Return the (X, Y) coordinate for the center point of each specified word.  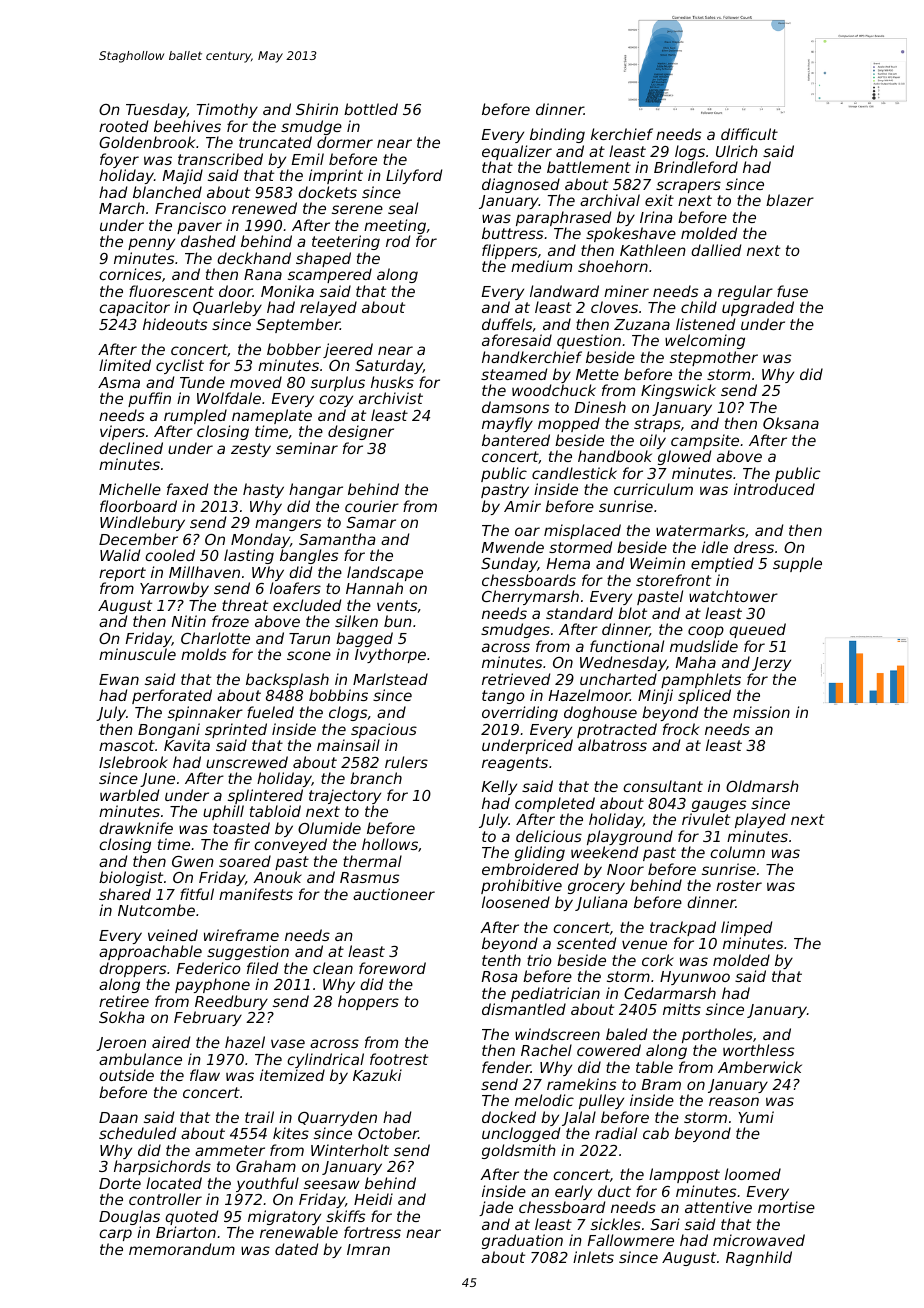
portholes (717, 1036)
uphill (223, 812)
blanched (167, 192)
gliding (540, 853)
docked (509, 1117)
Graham (266, 1166)
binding (557, 135)
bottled (371, 109)
